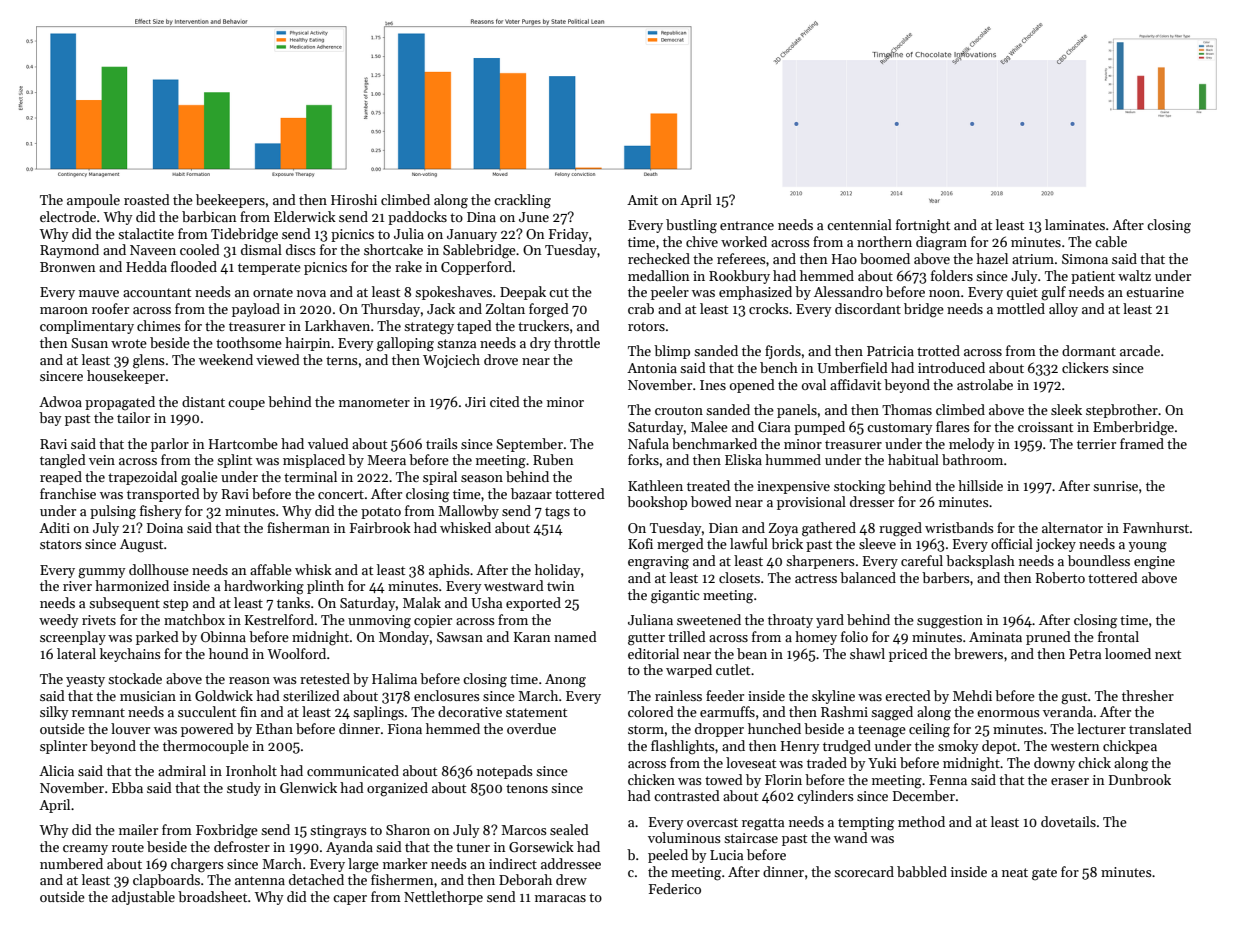  I want to click on route, so click(128, 847).
